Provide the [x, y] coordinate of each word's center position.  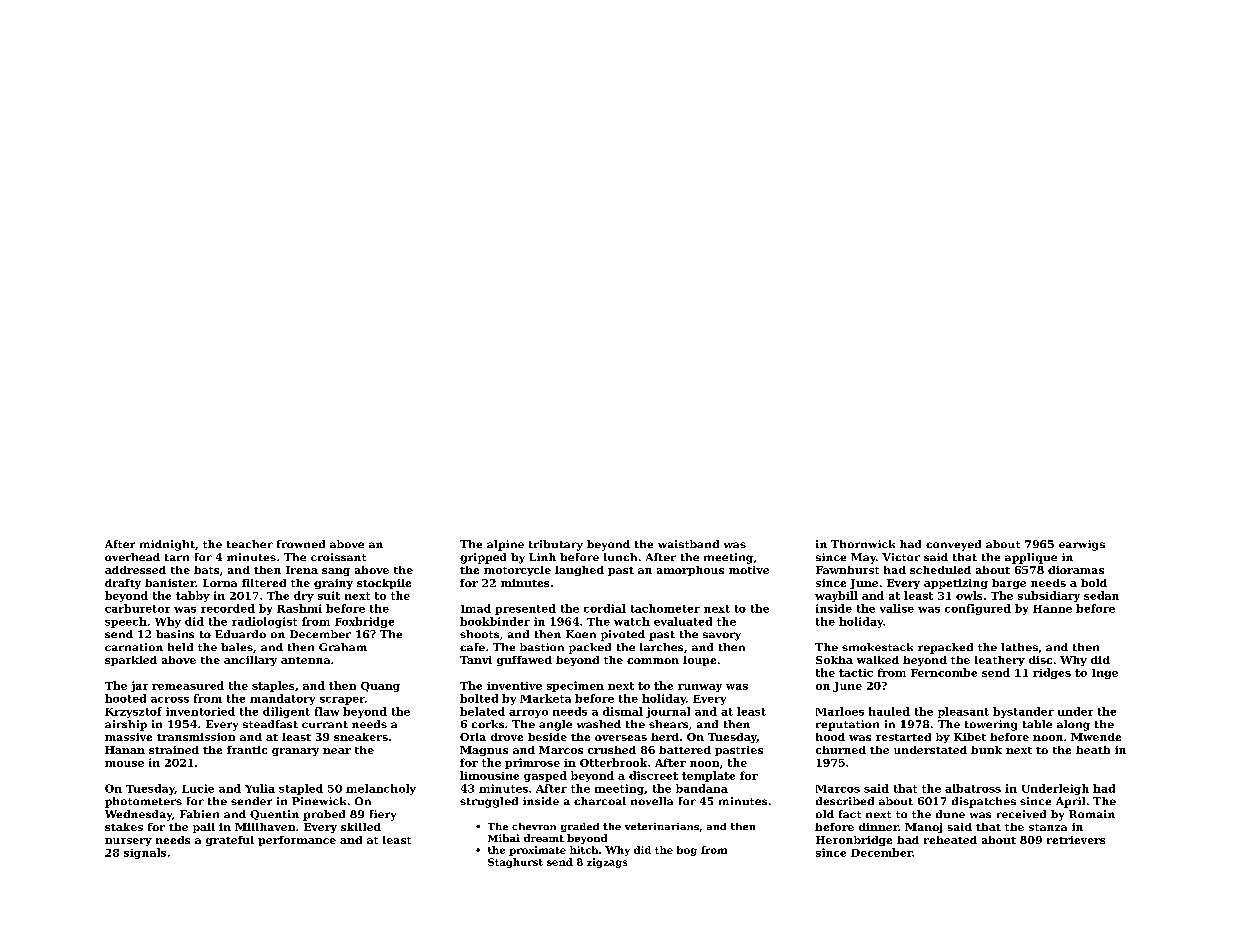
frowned [301, 544]
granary [295, 752]
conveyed [953, 545]
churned [841, 750]
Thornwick [863, 544]
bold [1094, 583]
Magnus [484, 751]
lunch [620, 557]
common [653, 661]
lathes [1019, 647]
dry [304, 596]
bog [687, 851]
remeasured [188, 685]
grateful [230, 841]
